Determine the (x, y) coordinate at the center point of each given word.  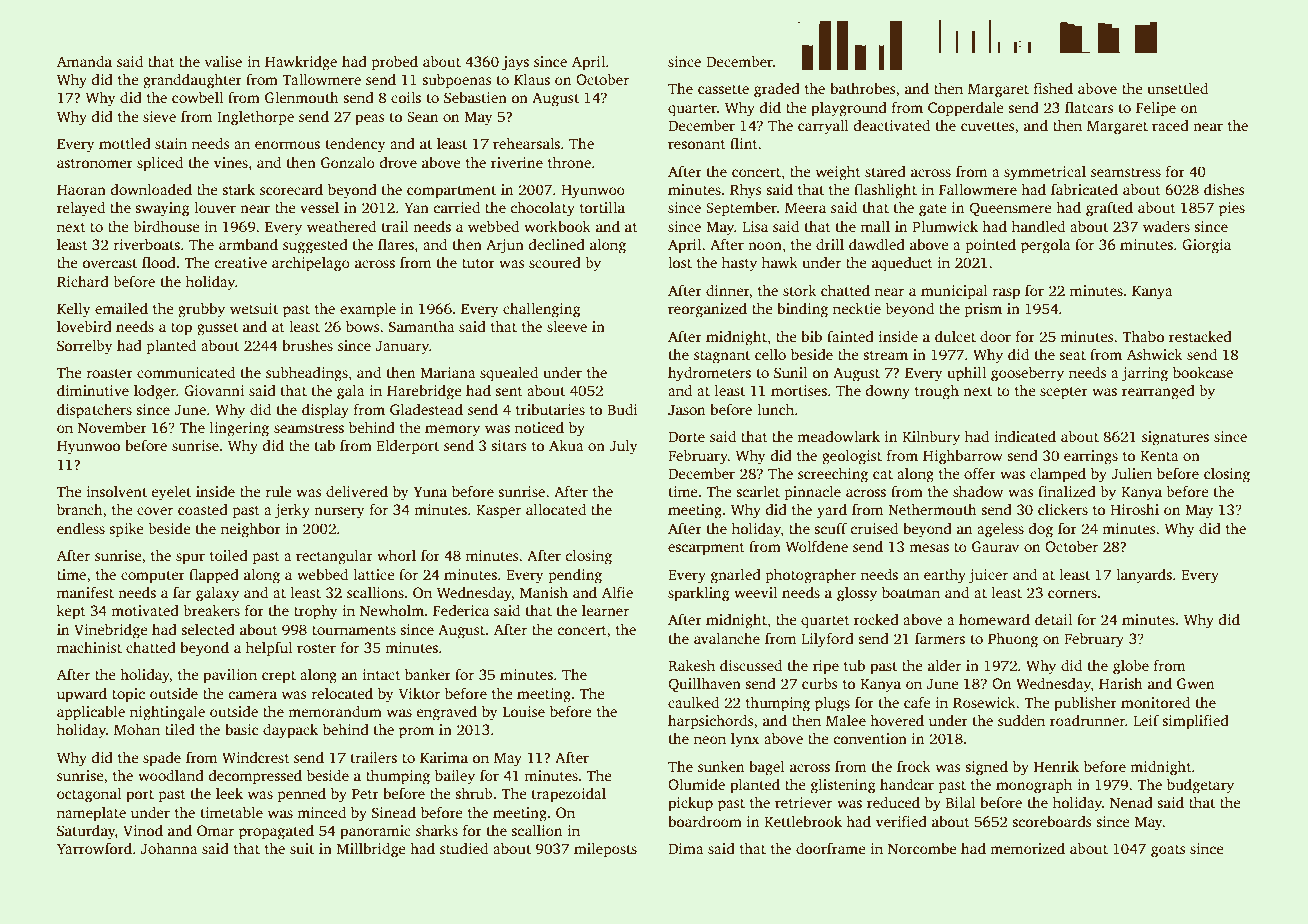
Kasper (498, 512)
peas (369, 120)
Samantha (422, 326)
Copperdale (966, 109)
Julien (1131, 473)
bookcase (1203, 372)
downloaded (151, 189)
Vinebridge (111, 631)
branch (80, 509)
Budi (622, 409)
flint (744, 143)
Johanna (169, 848)
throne (569, 162)
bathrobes (862, 88)
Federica (461, 610)
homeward (994, 619)
